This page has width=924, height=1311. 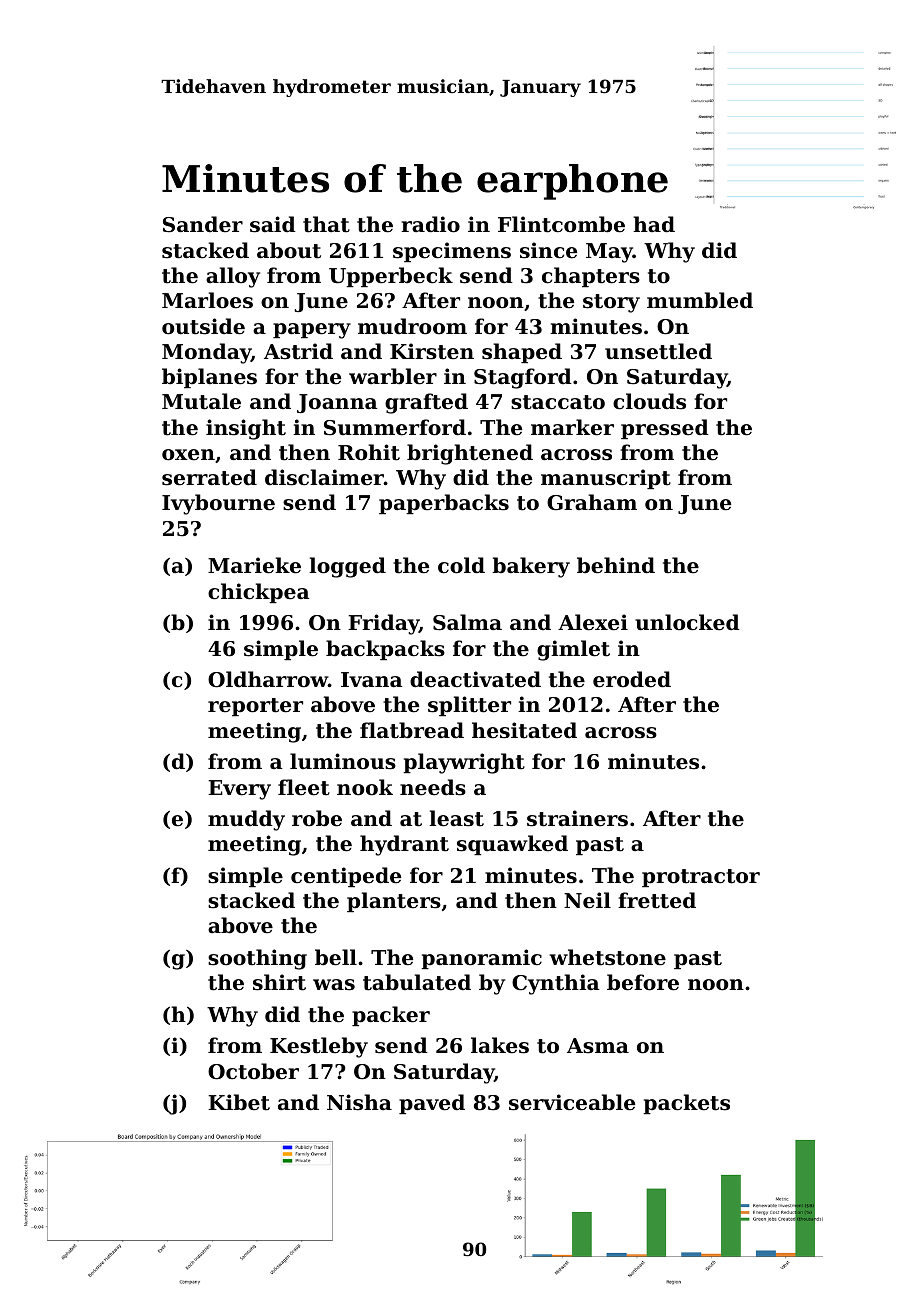 I want to click on insight, so click(x=246, y=429).
